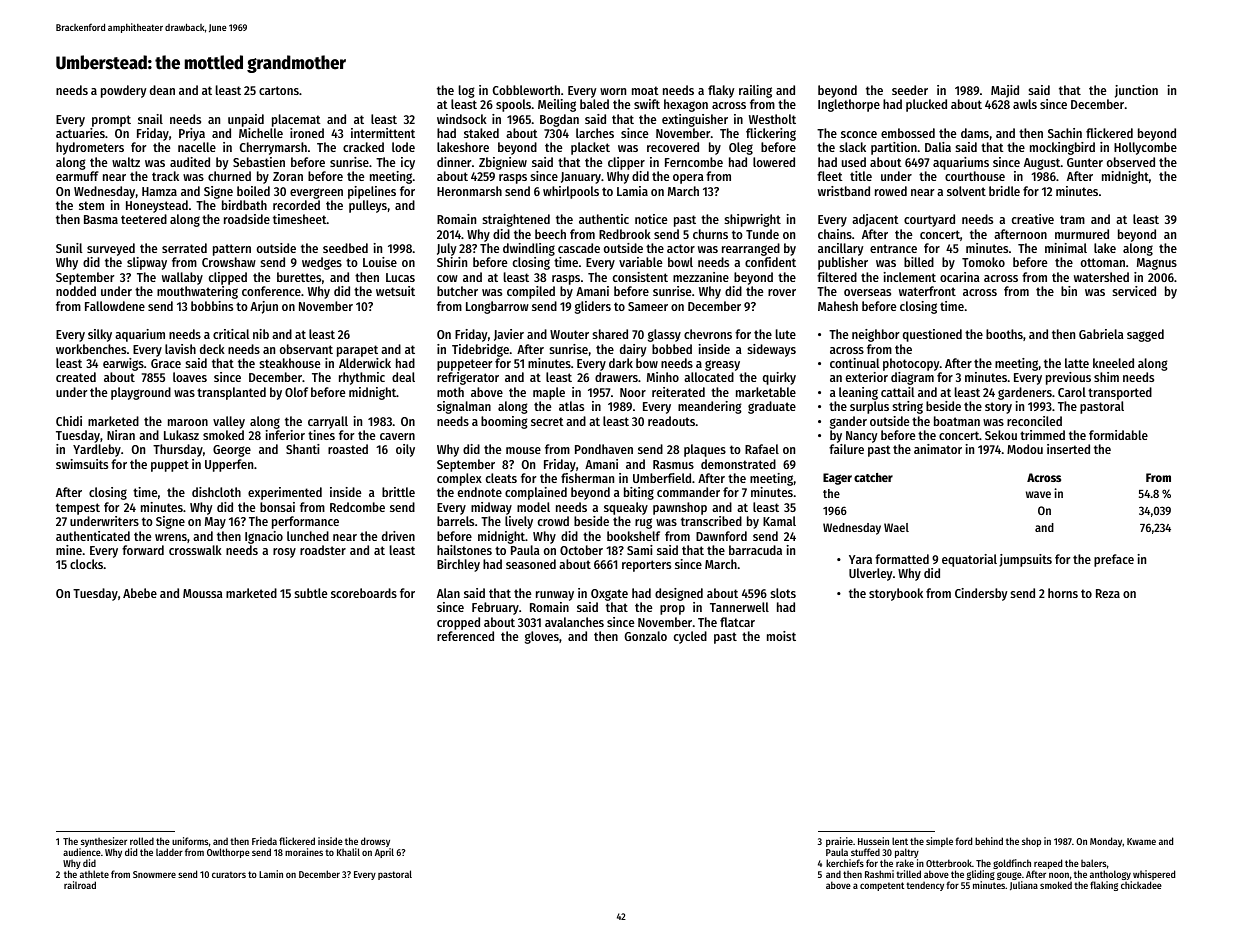 This image has width=1233, height=952. I want to click on variable, so click(640, 262).
